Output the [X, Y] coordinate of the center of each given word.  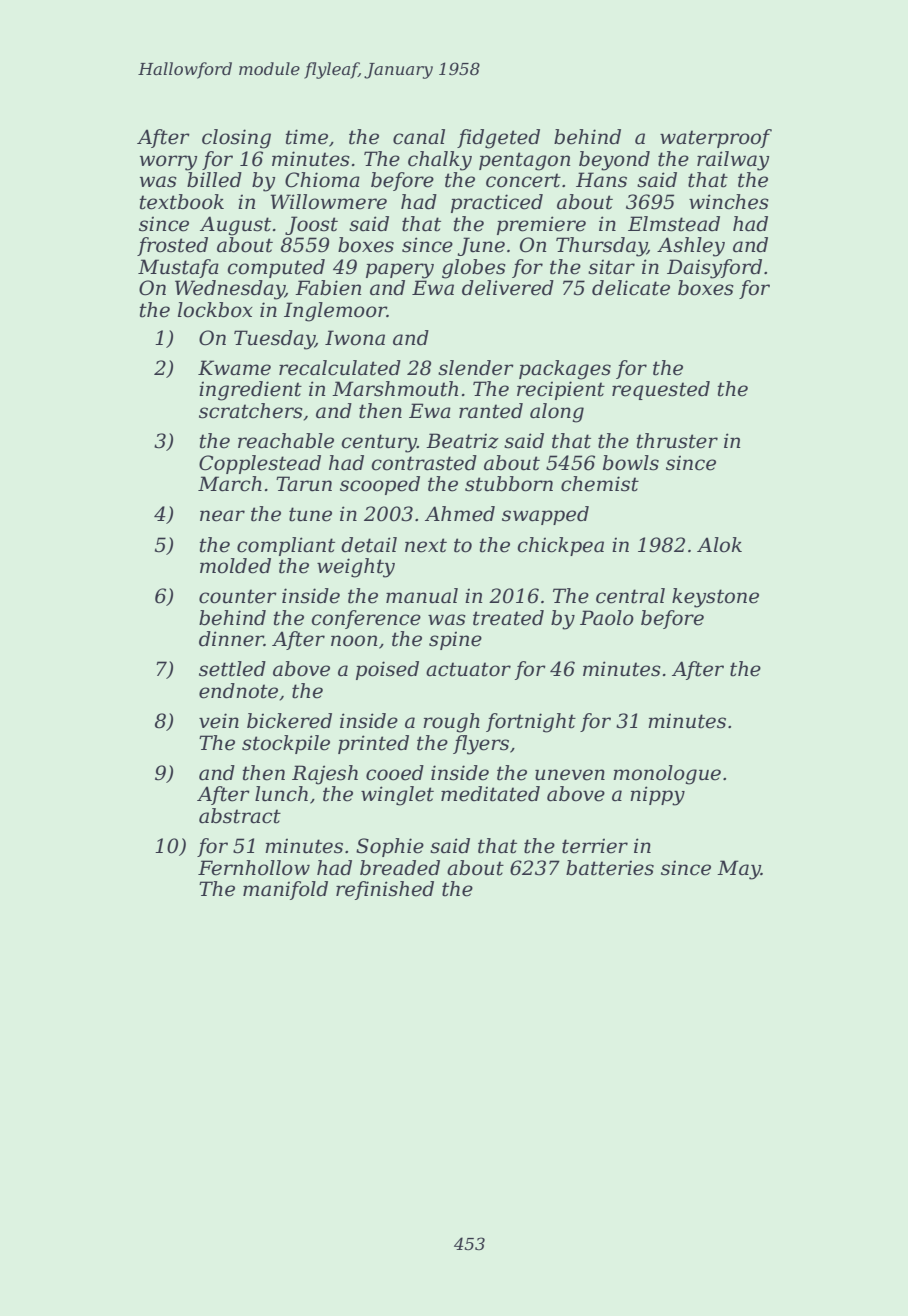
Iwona [355, 338]
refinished [385, 890]
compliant [286, 546]
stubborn [509, 484]
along [557, 413]
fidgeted [498, 139]
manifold [285, 890]
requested [661, 390]
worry [168, 163]
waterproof [716, 138]
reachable [286, 441]
